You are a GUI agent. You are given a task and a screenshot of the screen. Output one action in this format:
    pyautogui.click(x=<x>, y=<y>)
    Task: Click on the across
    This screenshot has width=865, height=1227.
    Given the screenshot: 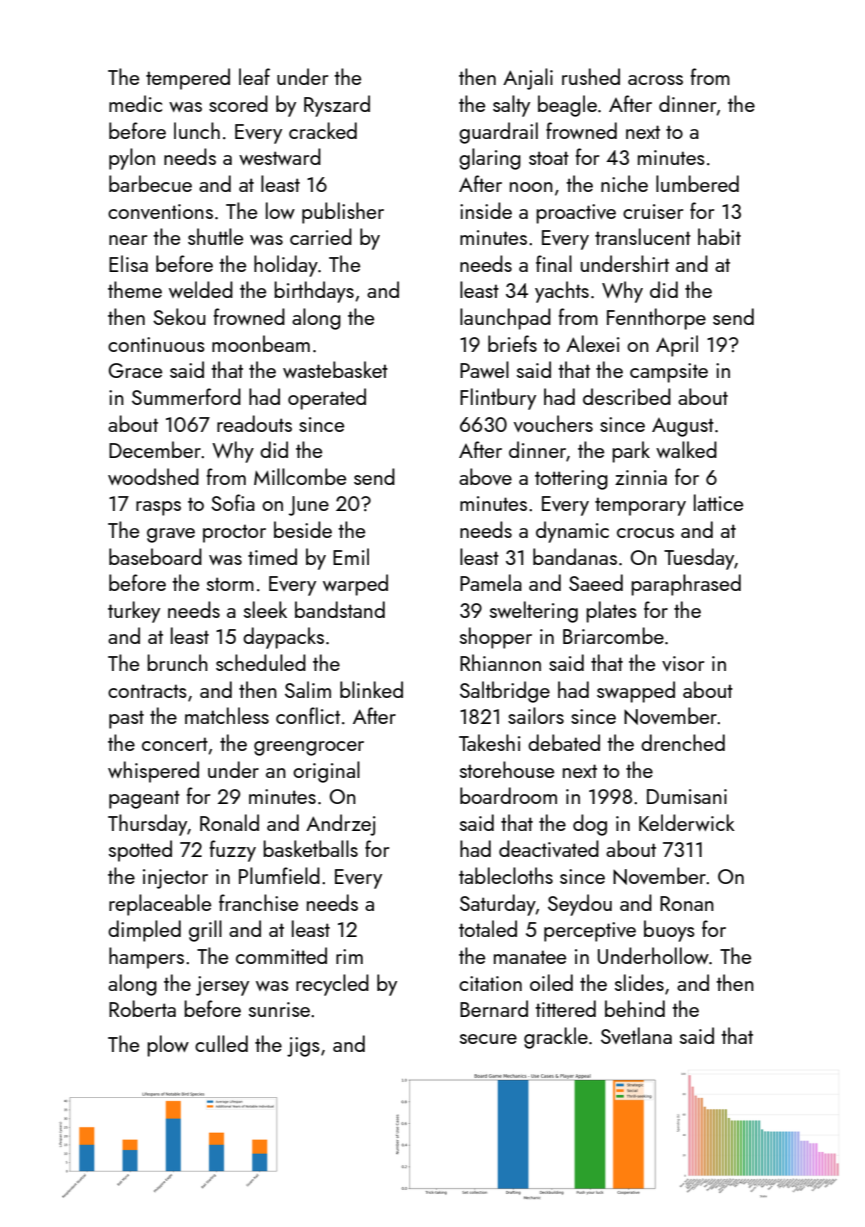 What is the action you would take?
    pyautogui.click(x=655, y=80)
